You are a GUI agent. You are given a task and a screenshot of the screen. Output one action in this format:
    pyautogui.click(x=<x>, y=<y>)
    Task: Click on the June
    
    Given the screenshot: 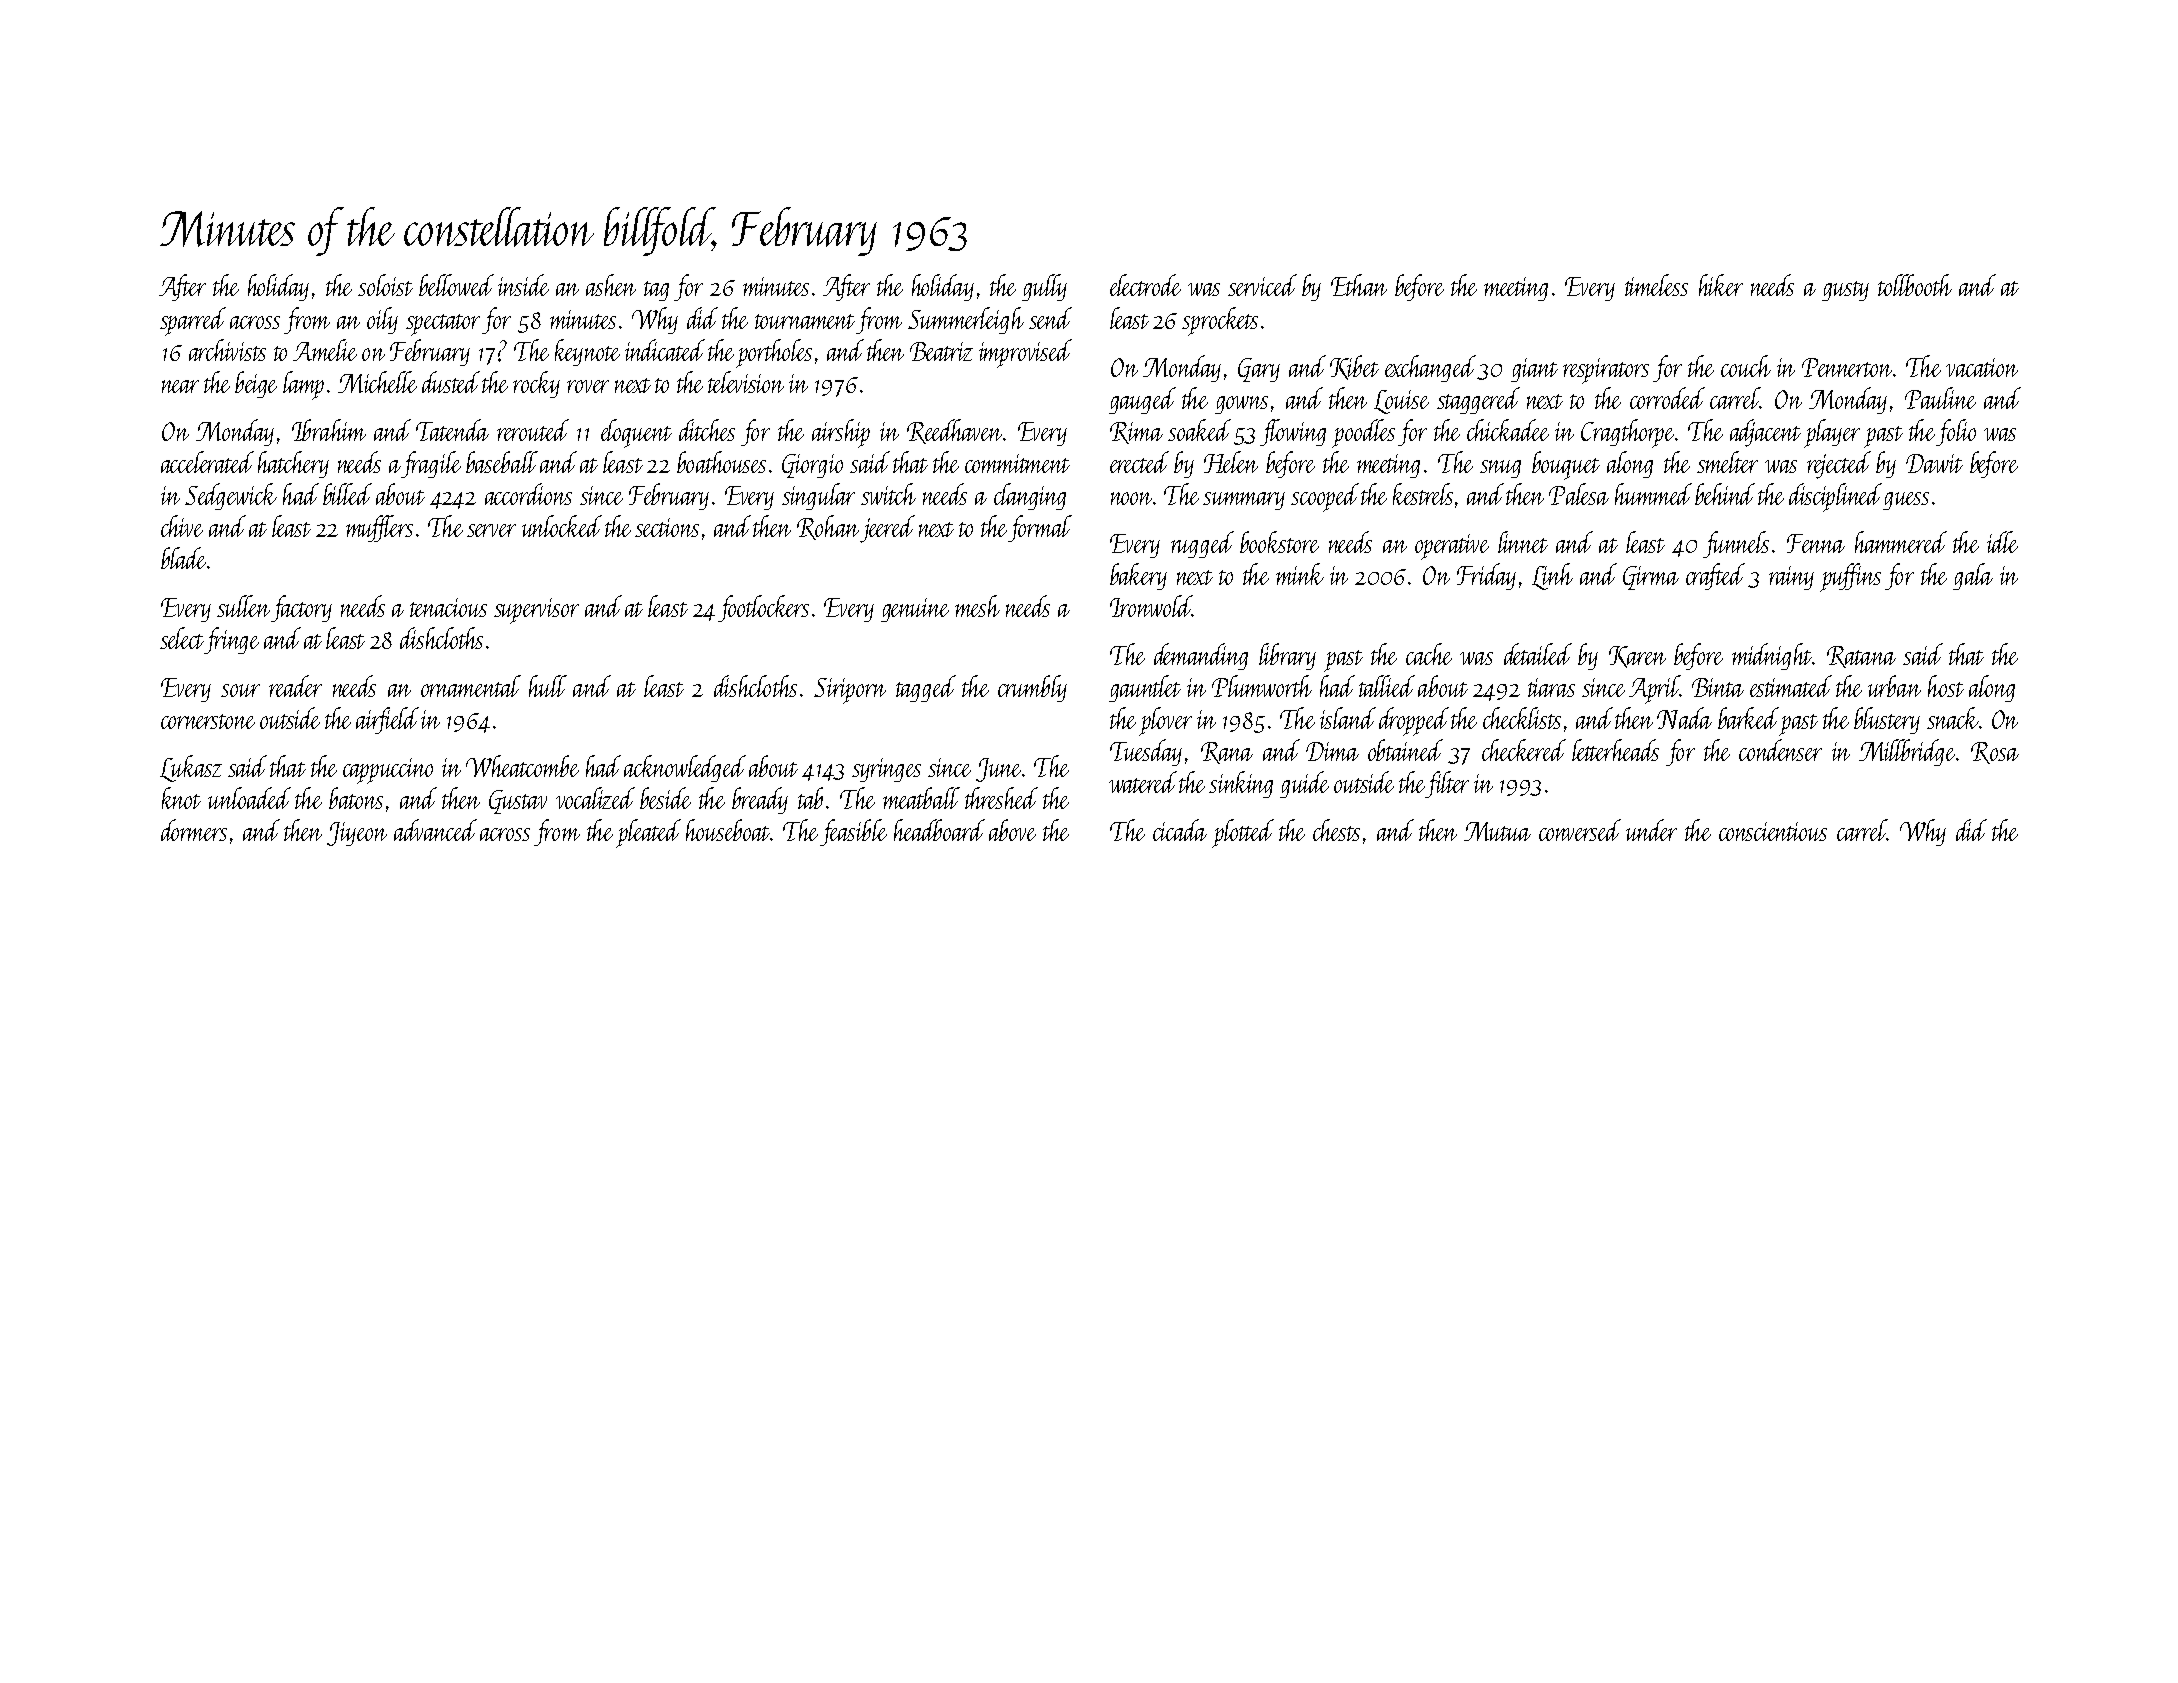 What is the action you would take?
    pyautogui.click(x=998, y=770)
